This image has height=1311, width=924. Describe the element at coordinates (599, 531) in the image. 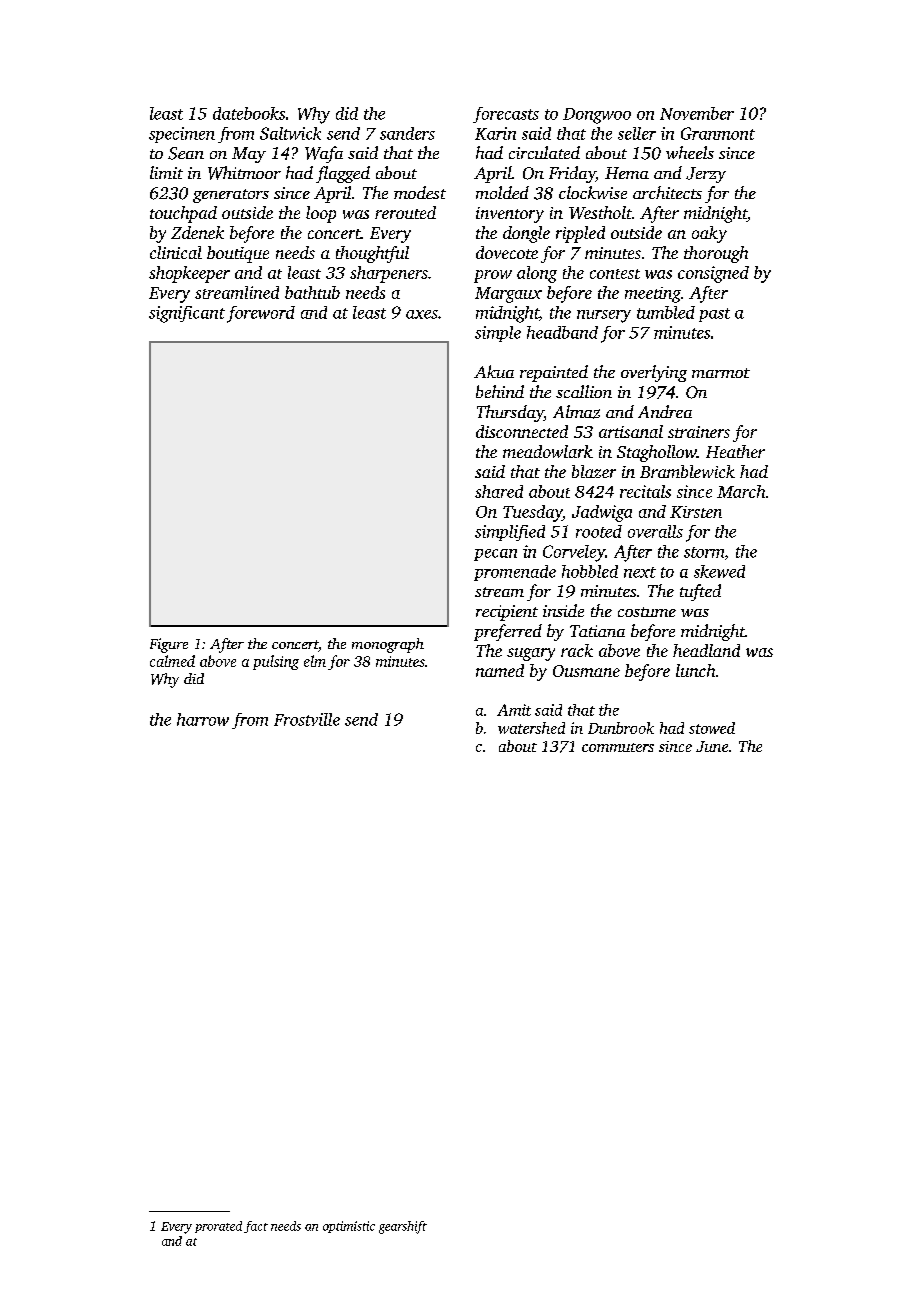

I see `rooted` at that location.
